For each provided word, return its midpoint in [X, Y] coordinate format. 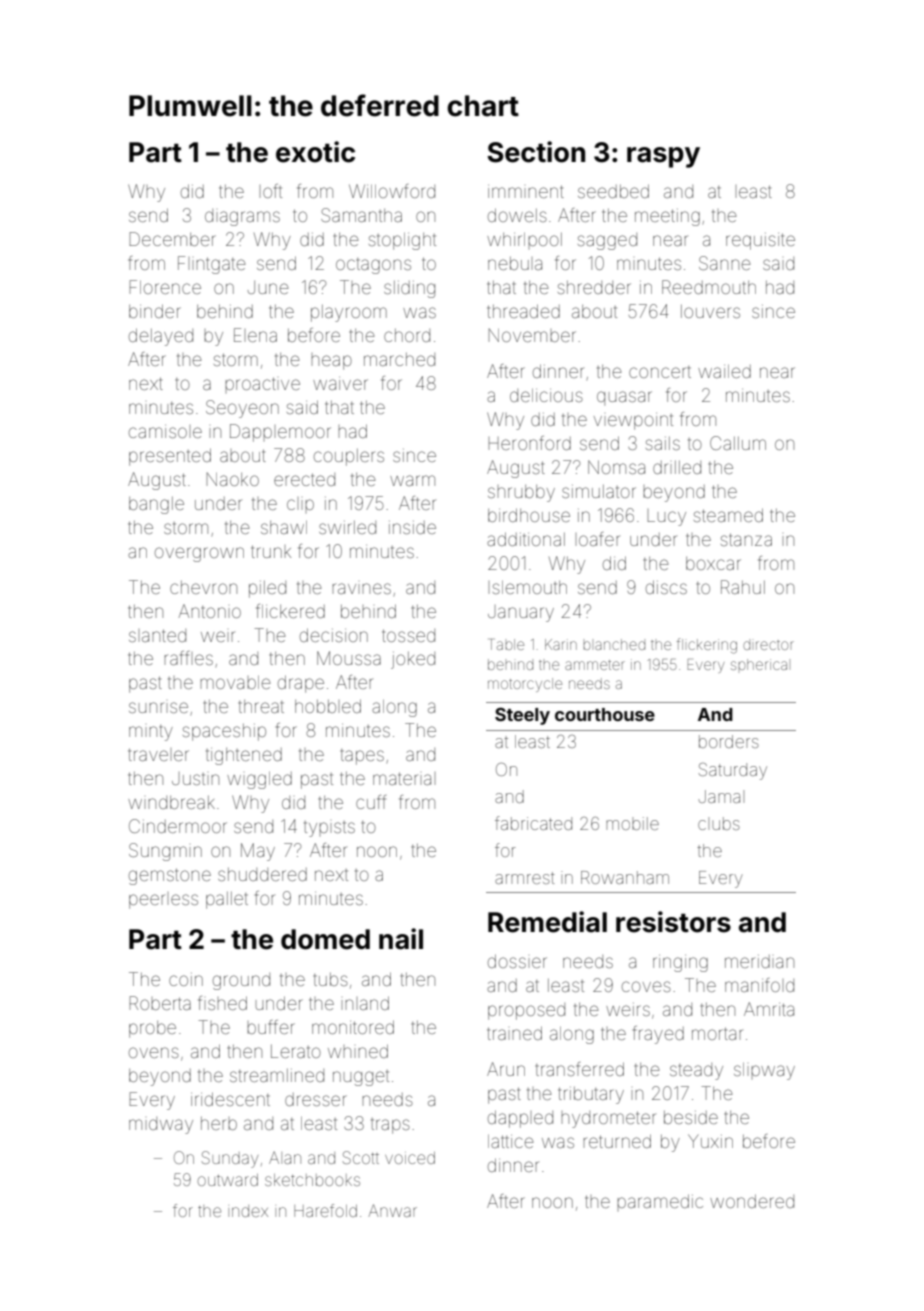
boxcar [713, 563]
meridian [759, 961]
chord [407, 335]
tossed [408, 635]
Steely [522, 716]
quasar [624, 398]
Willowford [392, 191]
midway [161, 1125]
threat [261, 706]
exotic [315, 152]
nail [401, 939]
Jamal [721, 796]
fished [222, 1003]
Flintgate [212, 265]
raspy [663, 157]
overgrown [199, 554]
